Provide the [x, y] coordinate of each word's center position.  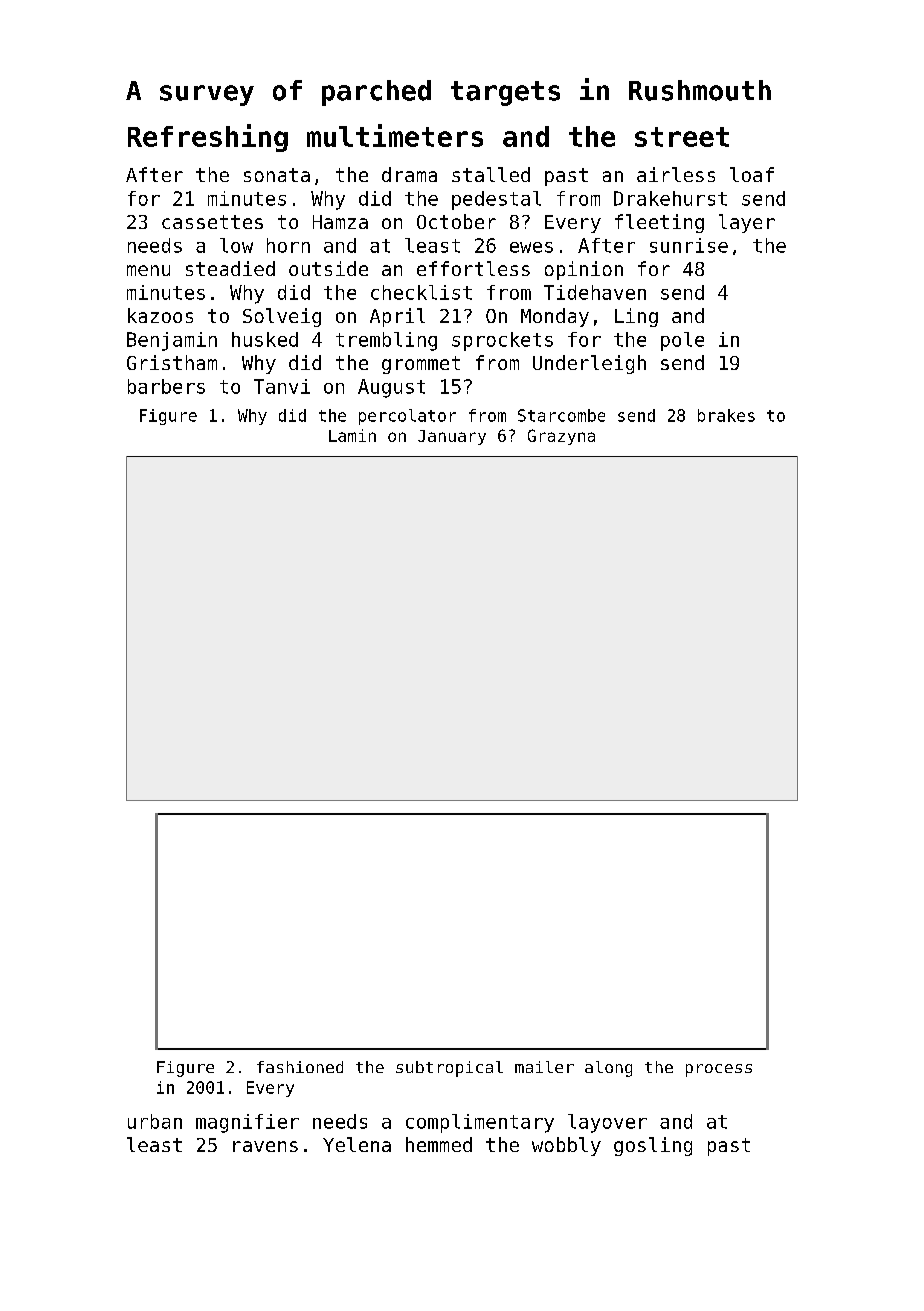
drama [409, 174]
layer [747, 223]
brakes [726, 415]
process [719, 1070]
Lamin [352, 435]
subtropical [449, 1069]
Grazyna [561, 437]
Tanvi [282, 386]
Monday [555, 317]
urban [155, 1121]
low [236, 245]
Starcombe [561, 415]
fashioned [300, 1067]
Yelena [357, 1144]
